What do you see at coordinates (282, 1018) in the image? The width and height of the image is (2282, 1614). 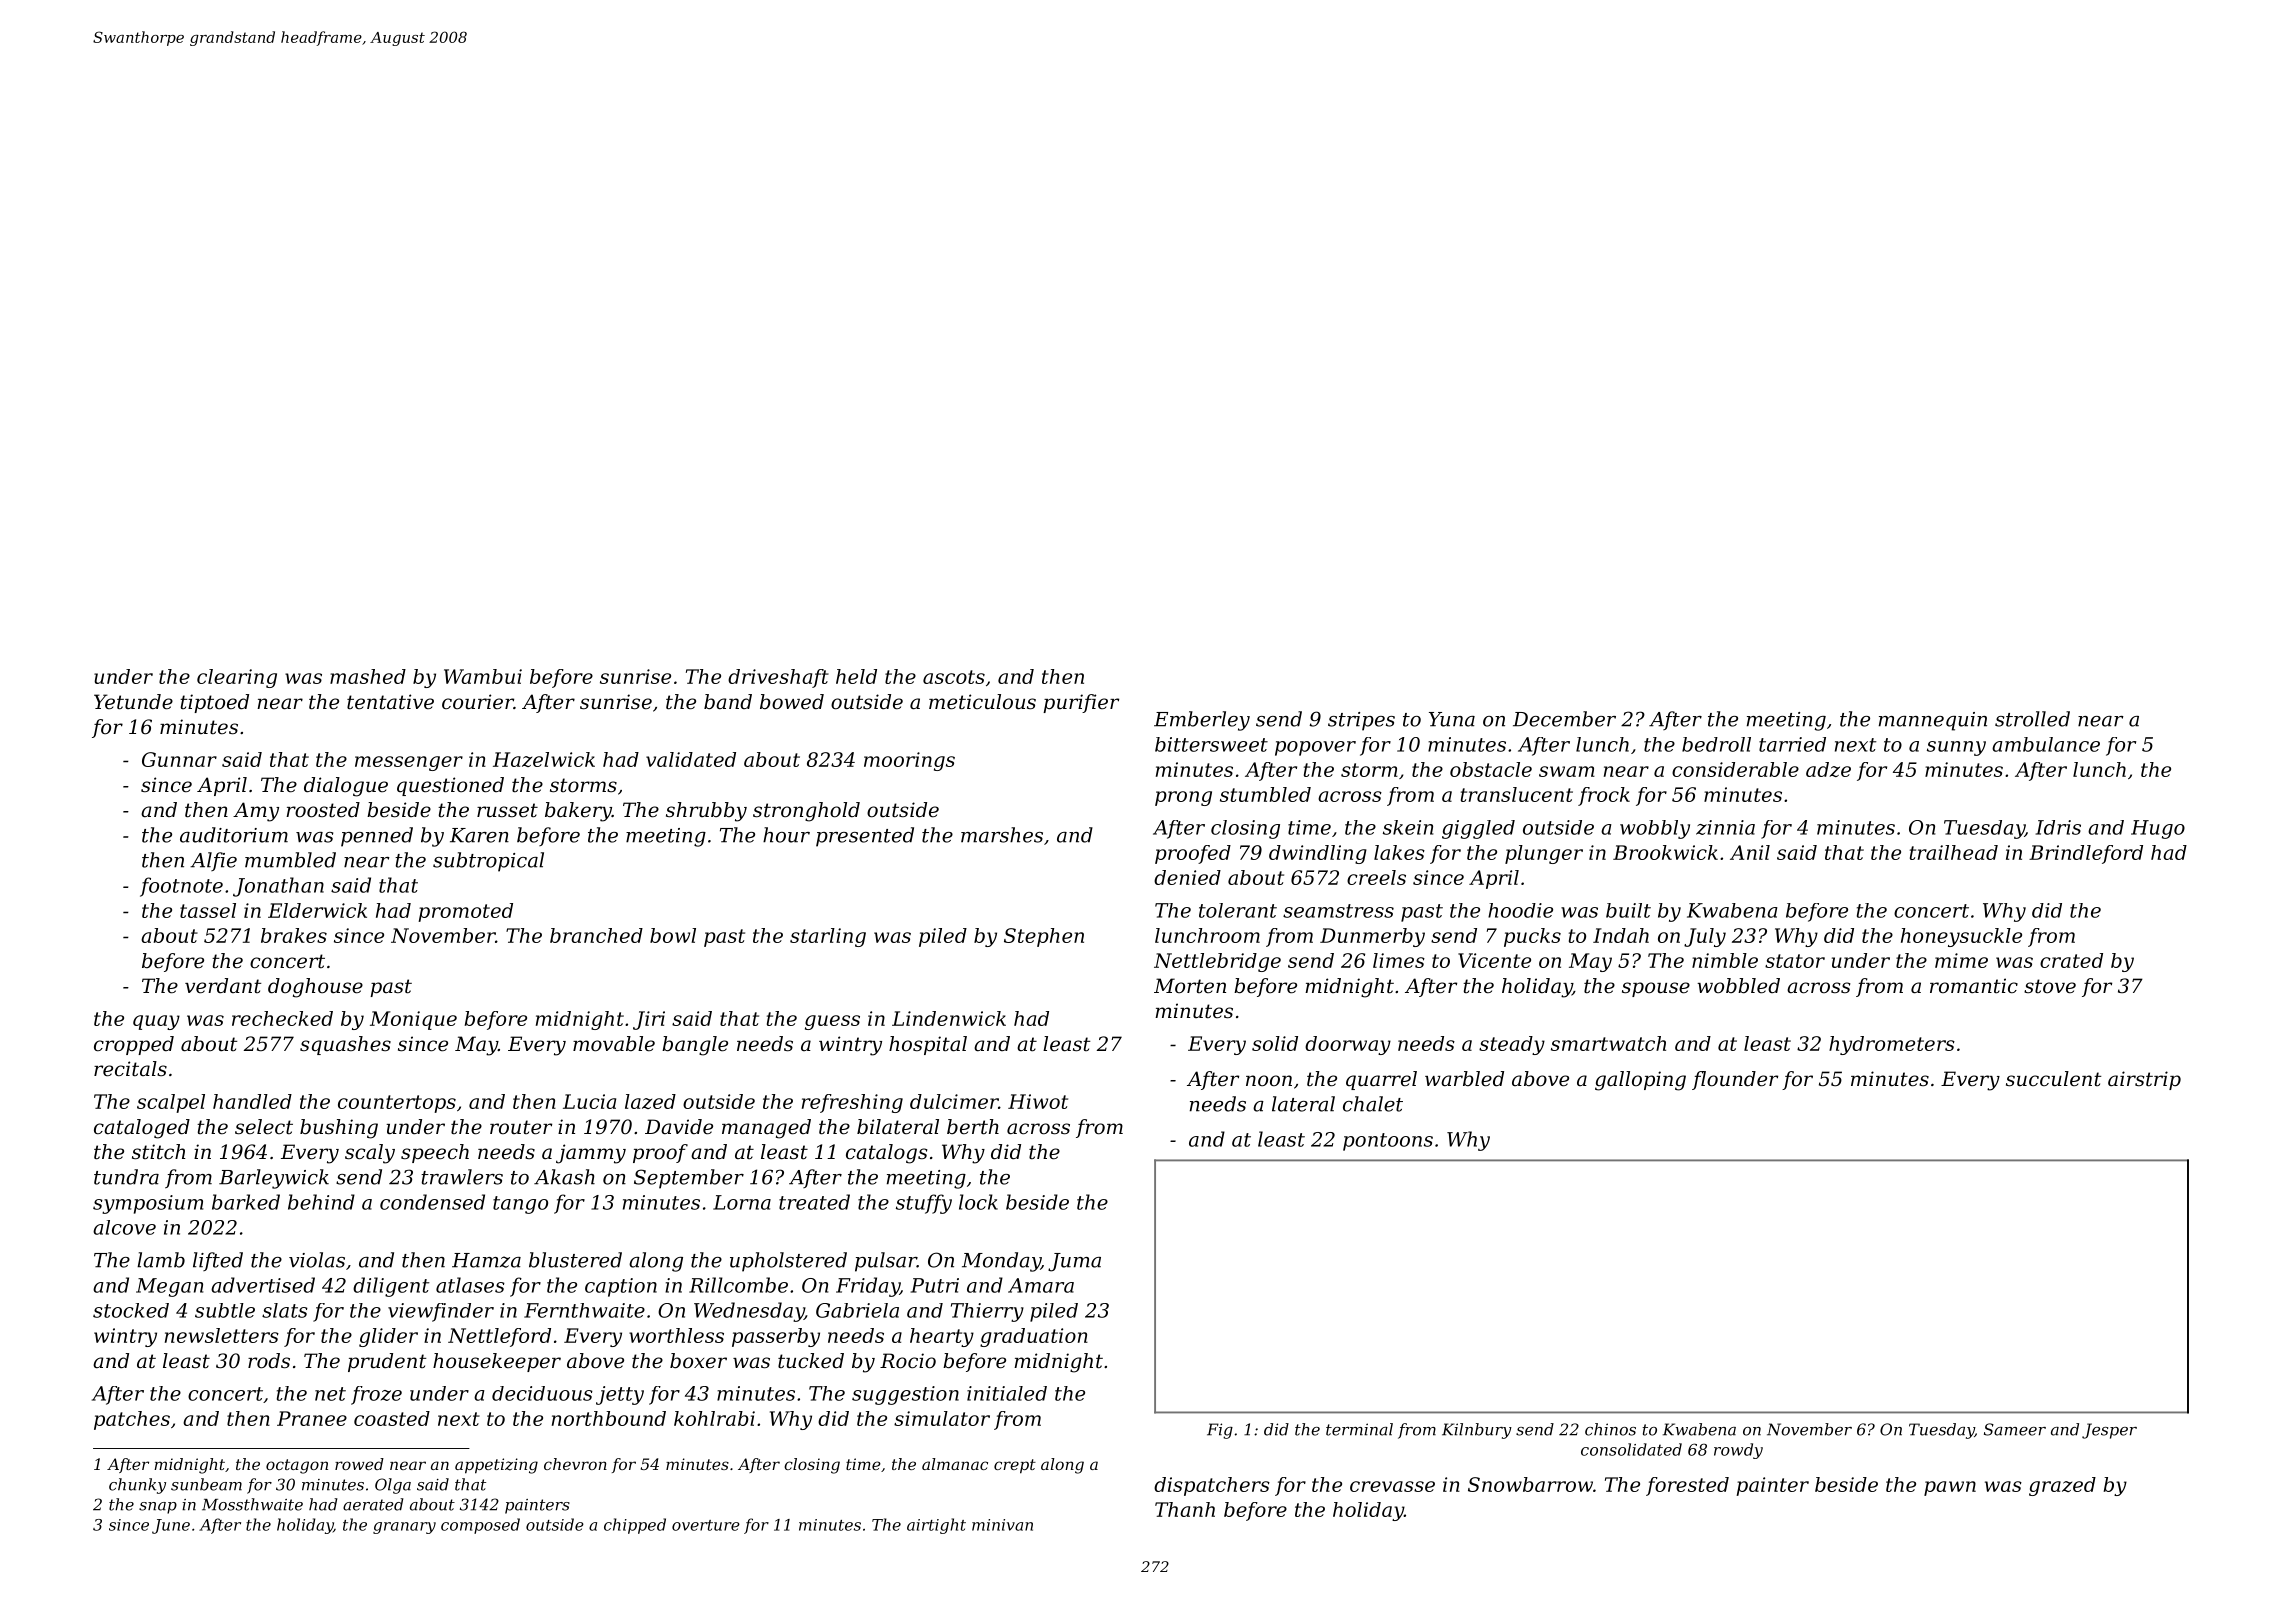 I see `rechecked` at bounding box center [282, 1018].
